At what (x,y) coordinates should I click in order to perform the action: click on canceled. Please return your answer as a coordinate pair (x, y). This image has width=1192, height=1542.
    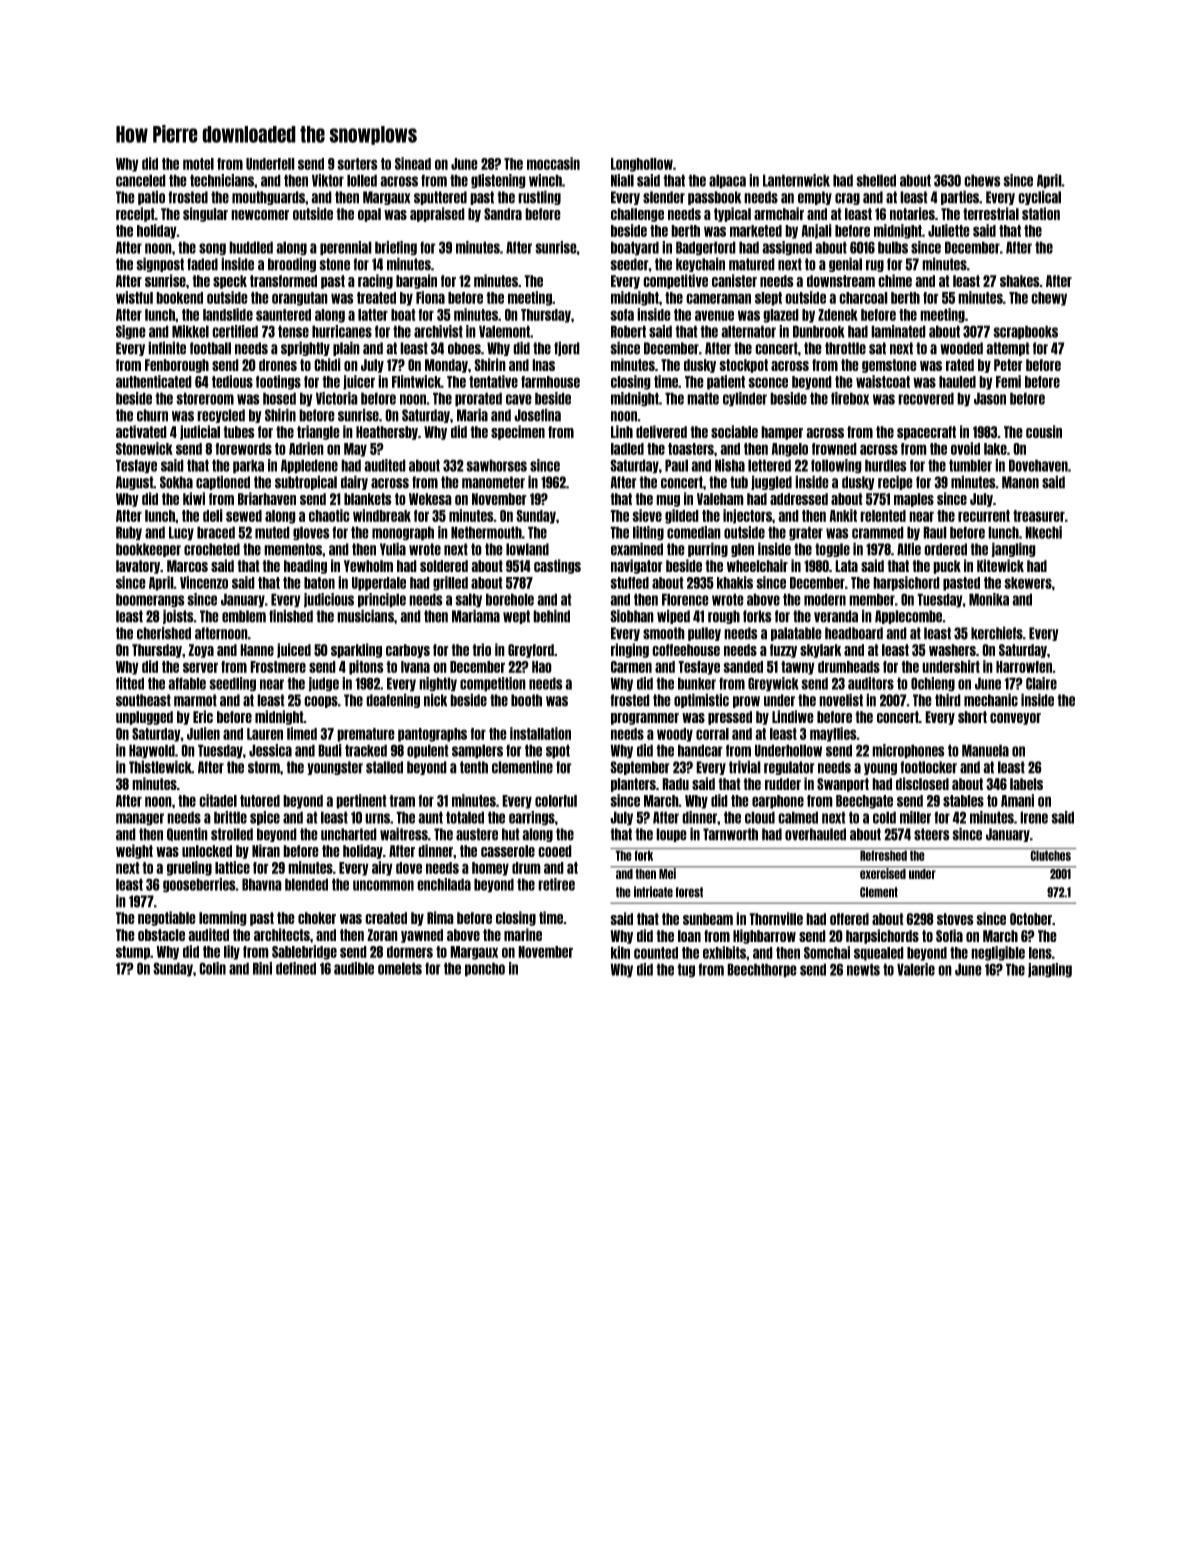
    Looking at the image, I should click on (141, 180).
